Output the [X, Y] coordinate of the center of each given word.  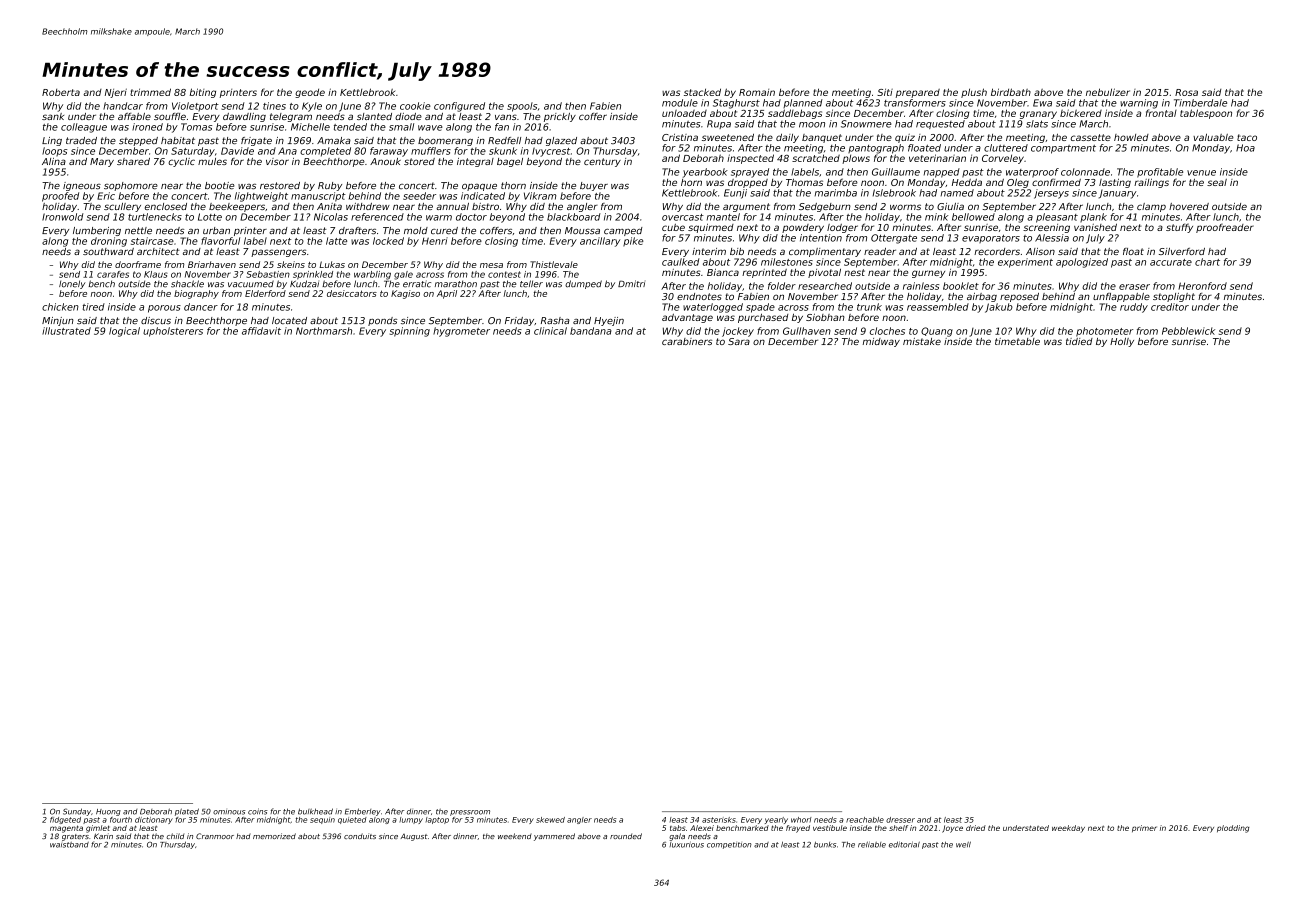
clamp [1151, 207]
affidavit [261, 331]
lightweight [261, 197]
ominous [229, 812]
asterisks [719, 820]
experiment [1025, 263]
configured [459, 107]
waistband [69, 845]
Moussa [582, 230]
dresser [900, 820]
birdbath [1011, 92]
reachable [865, 820]
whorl [801, 820]
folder [782, 286]
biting [203, 93]
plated [187, 812]
